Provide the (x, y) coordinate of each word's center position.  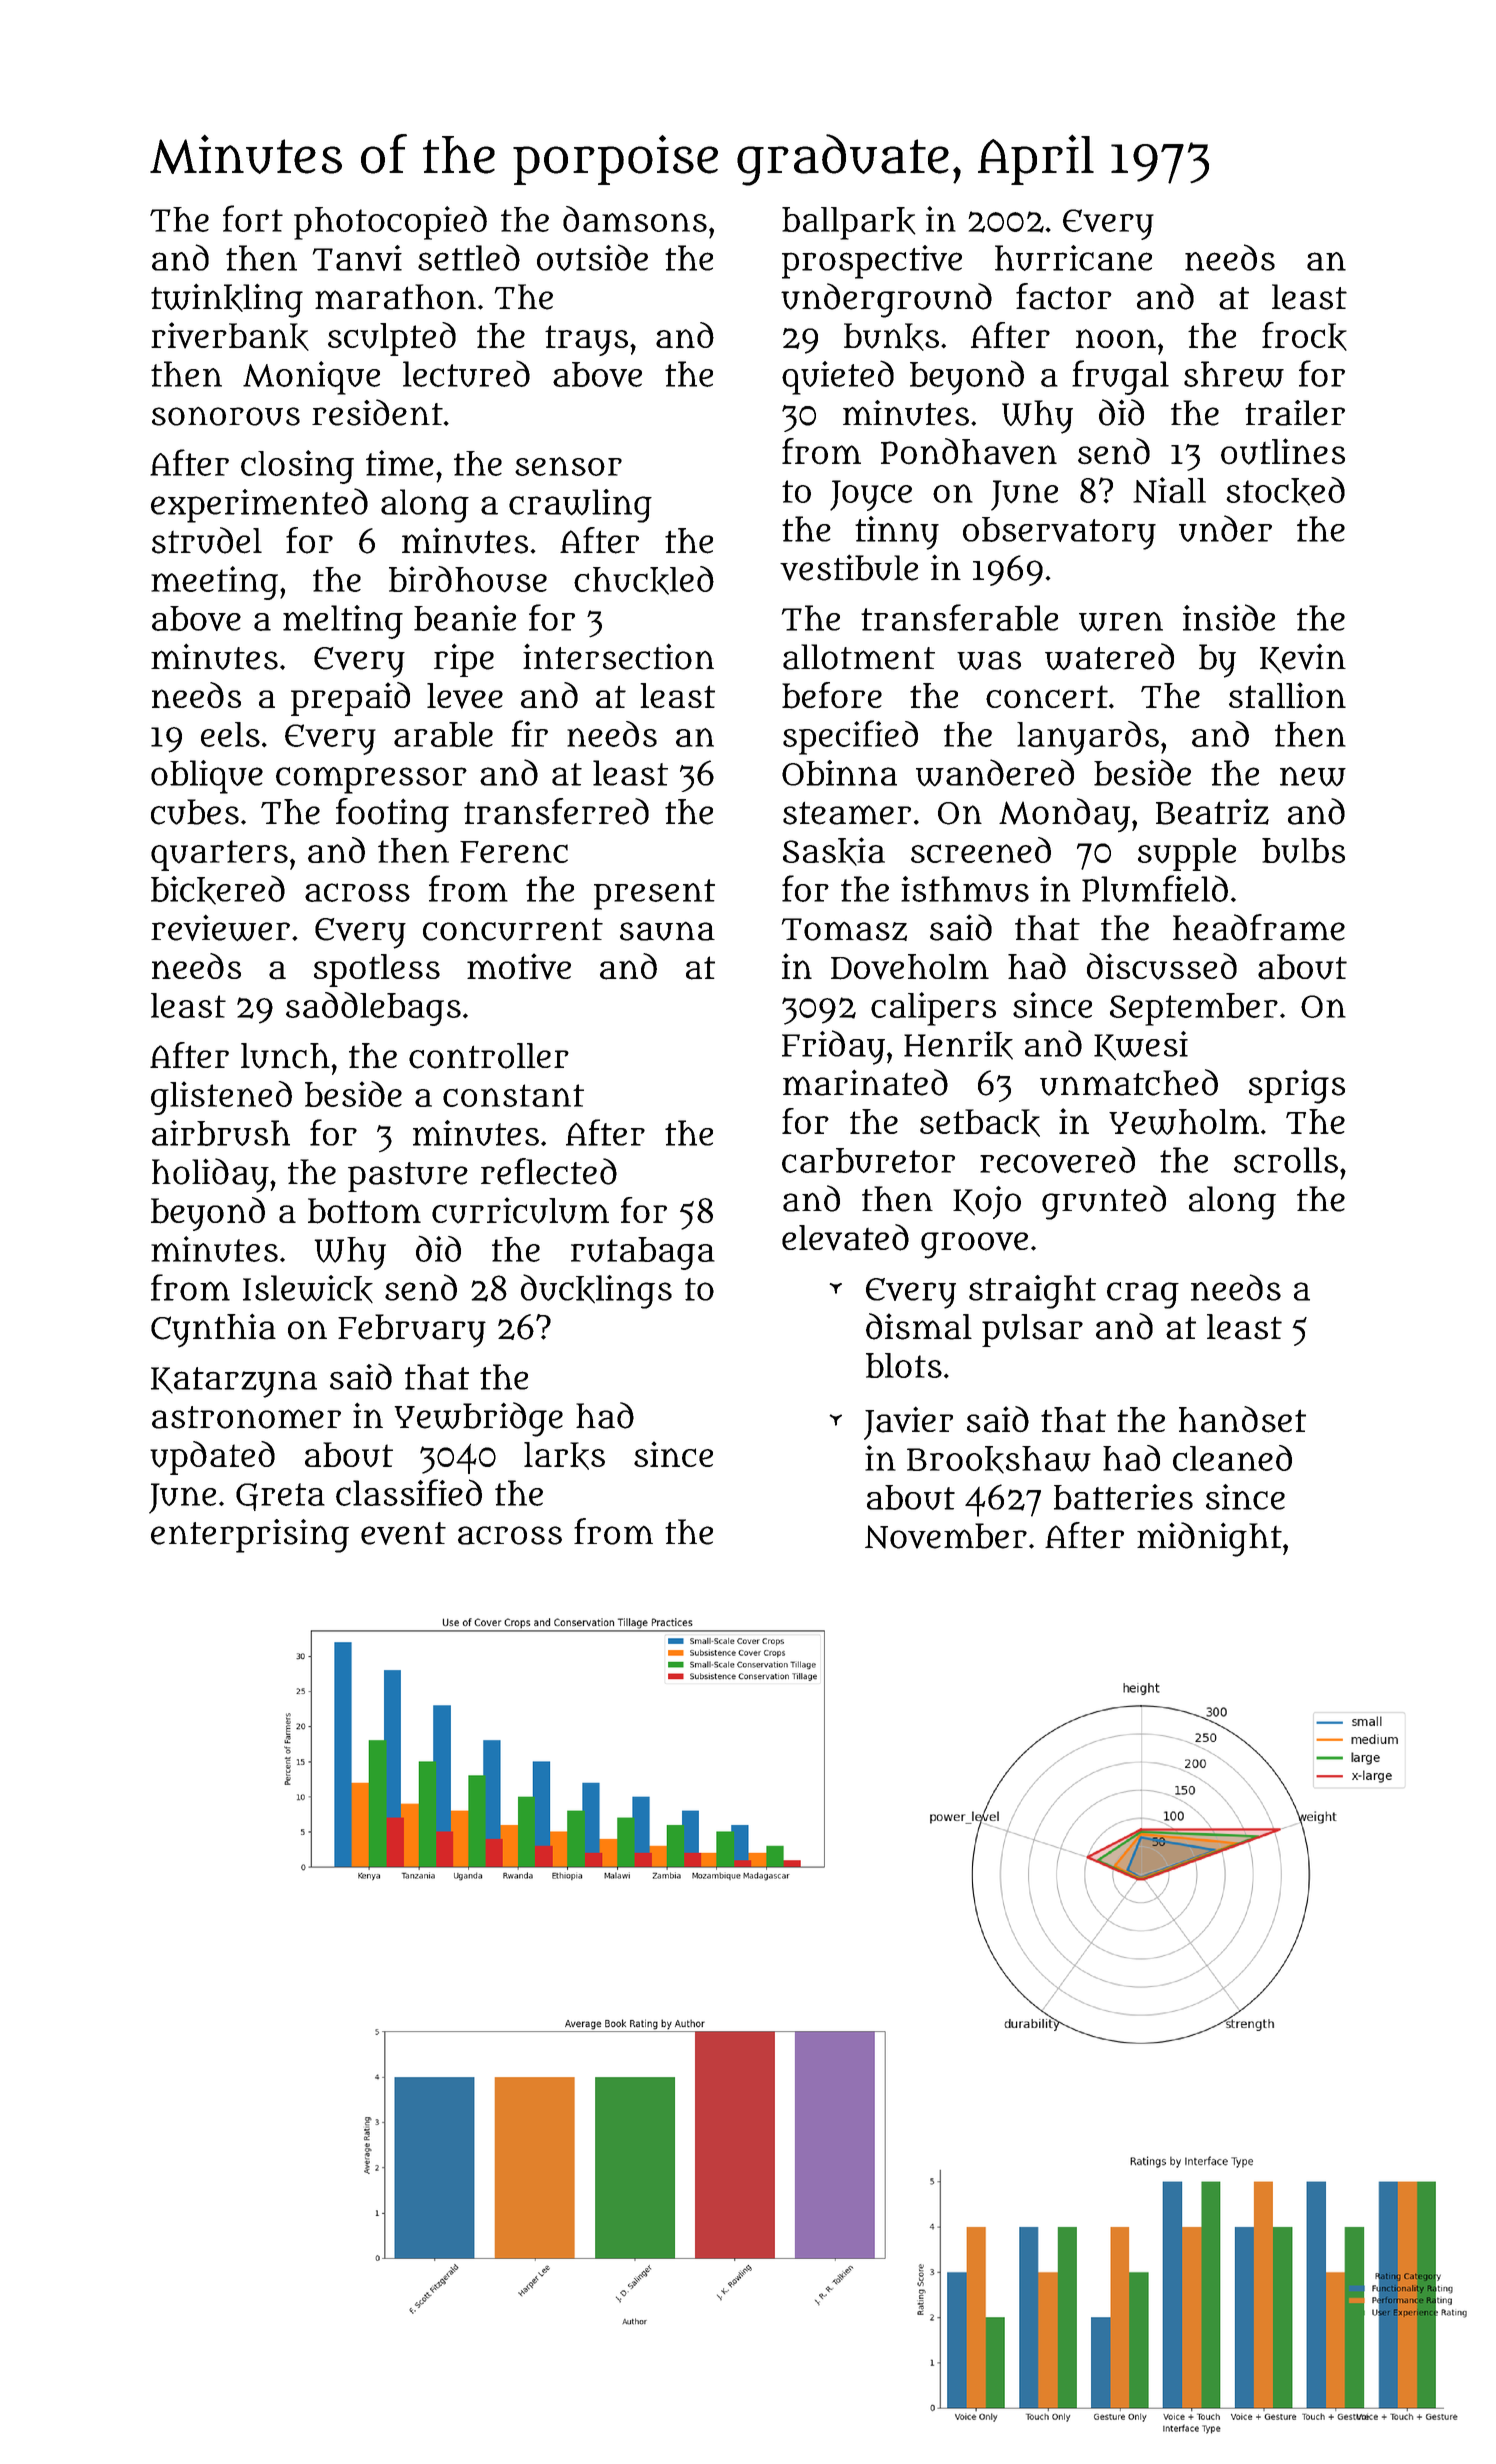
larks (564, 1456)
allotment (859, 657)
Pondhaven (969, 451)
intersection (618, 656)
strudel (207, 540)
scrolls (1286, 1160)
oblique (207, 777)
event (403, 1533)
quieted (838, 377)
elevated (845, 1237)
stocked (1285, 491)
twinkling (227, 300)
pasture (408, 1177)
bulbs (1303, 850)
